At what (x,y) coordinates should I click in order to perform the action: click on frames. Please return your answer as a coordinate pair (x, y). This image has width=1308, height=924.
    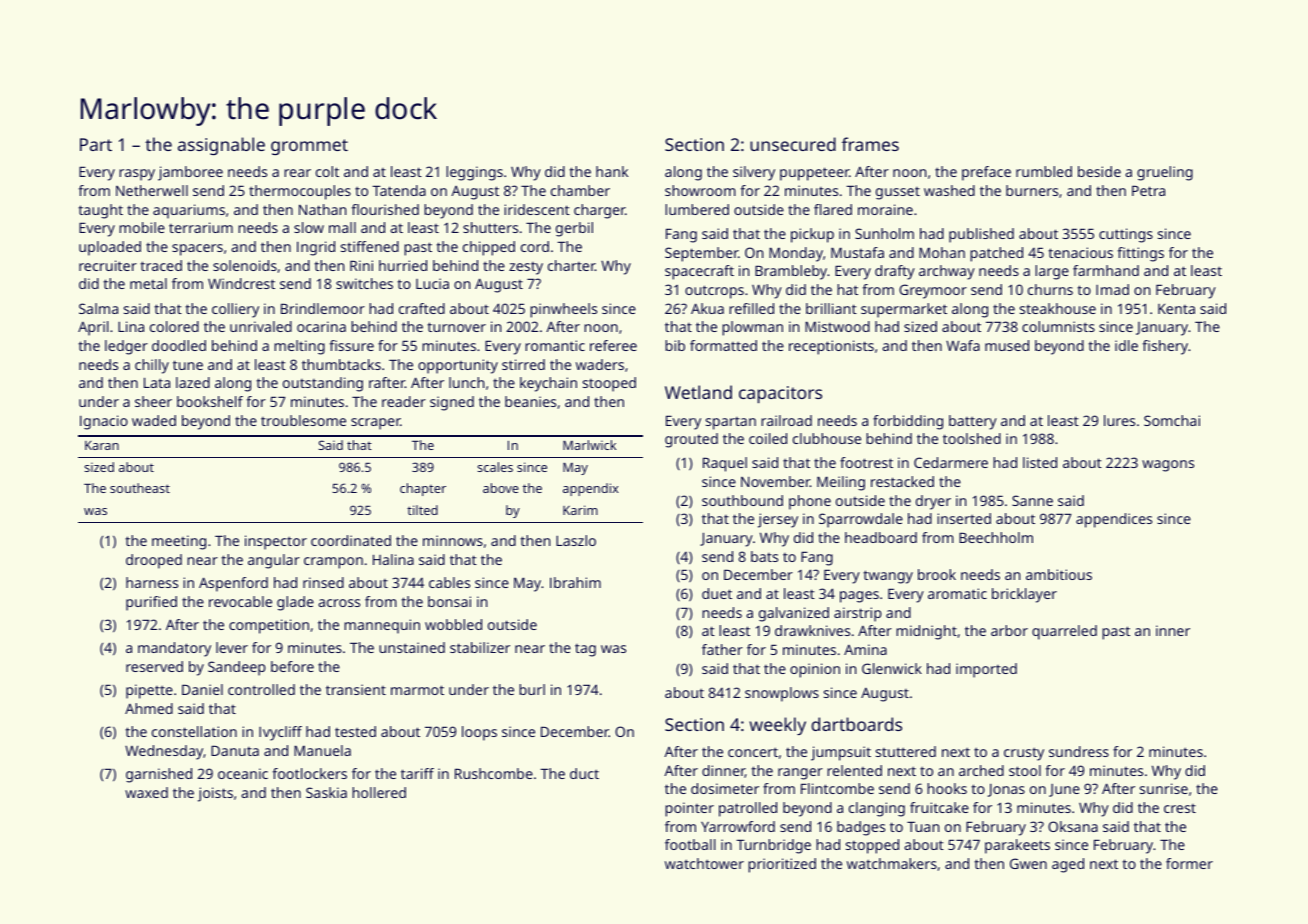
    Looking at the image, I should click on (870, 144).
